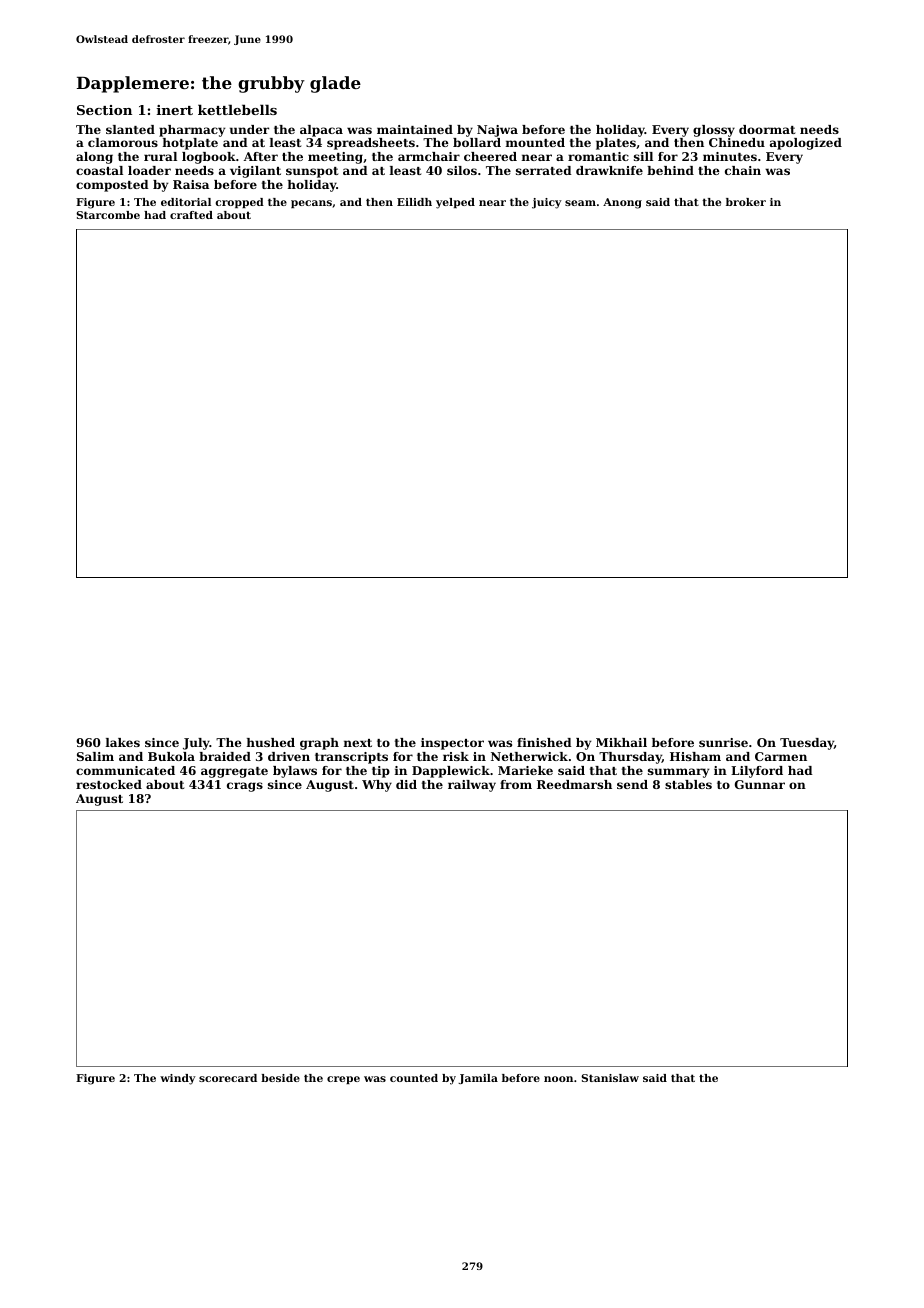 This screenshot has height=1308, width=924. I want to click on crags, so click(245, 787).
